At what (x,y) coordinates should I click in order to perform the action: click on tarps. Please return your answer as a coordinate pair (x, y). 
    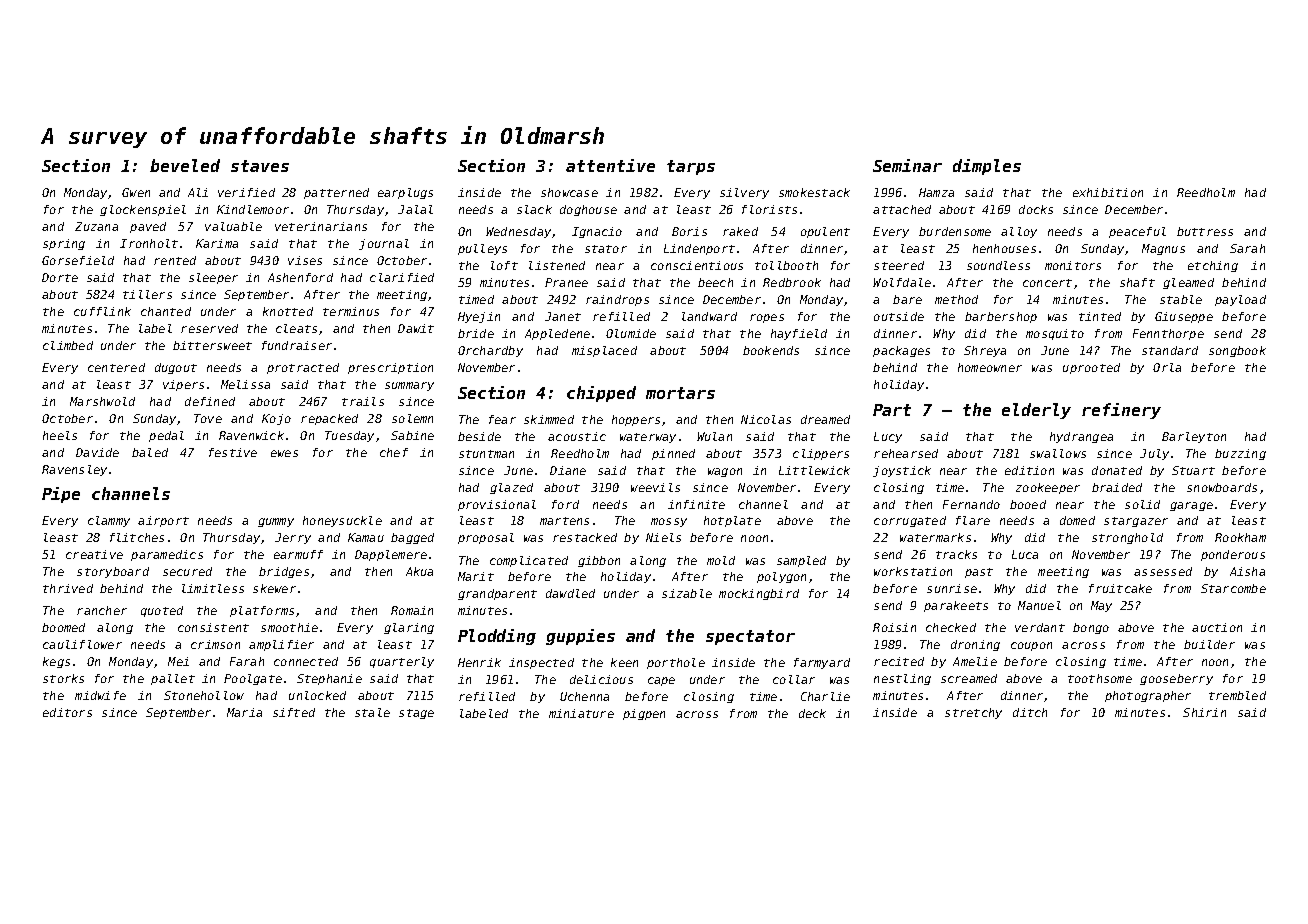
    Looking at the image, I should click on (691, 167).
